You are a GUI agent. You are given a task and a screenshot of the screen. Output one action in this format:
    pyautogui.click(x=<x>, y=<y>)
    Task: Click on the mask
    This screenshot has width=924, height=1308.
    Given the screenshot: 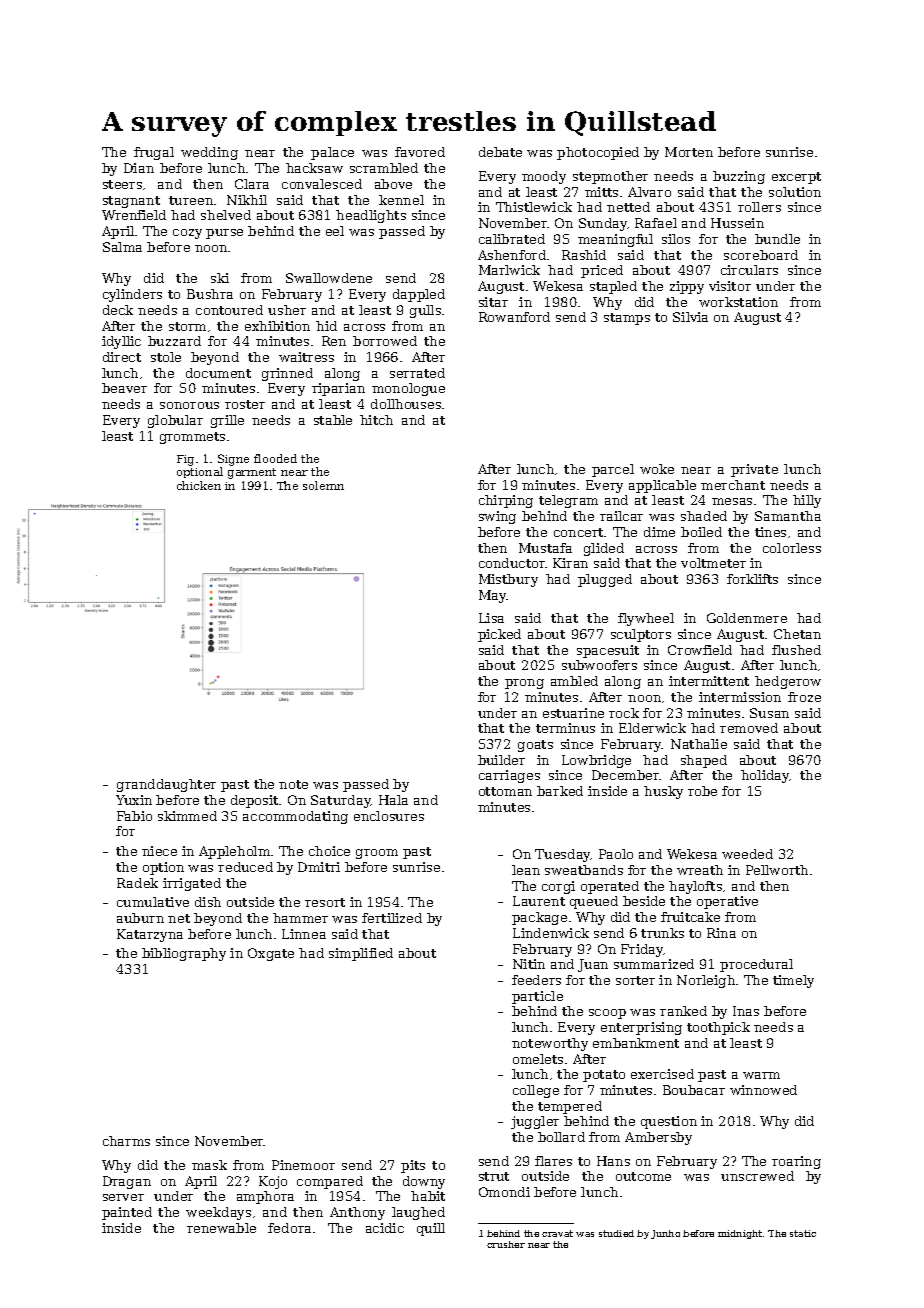 What is the action you would take?
    pyautogui.click(x=209, y=1165)
